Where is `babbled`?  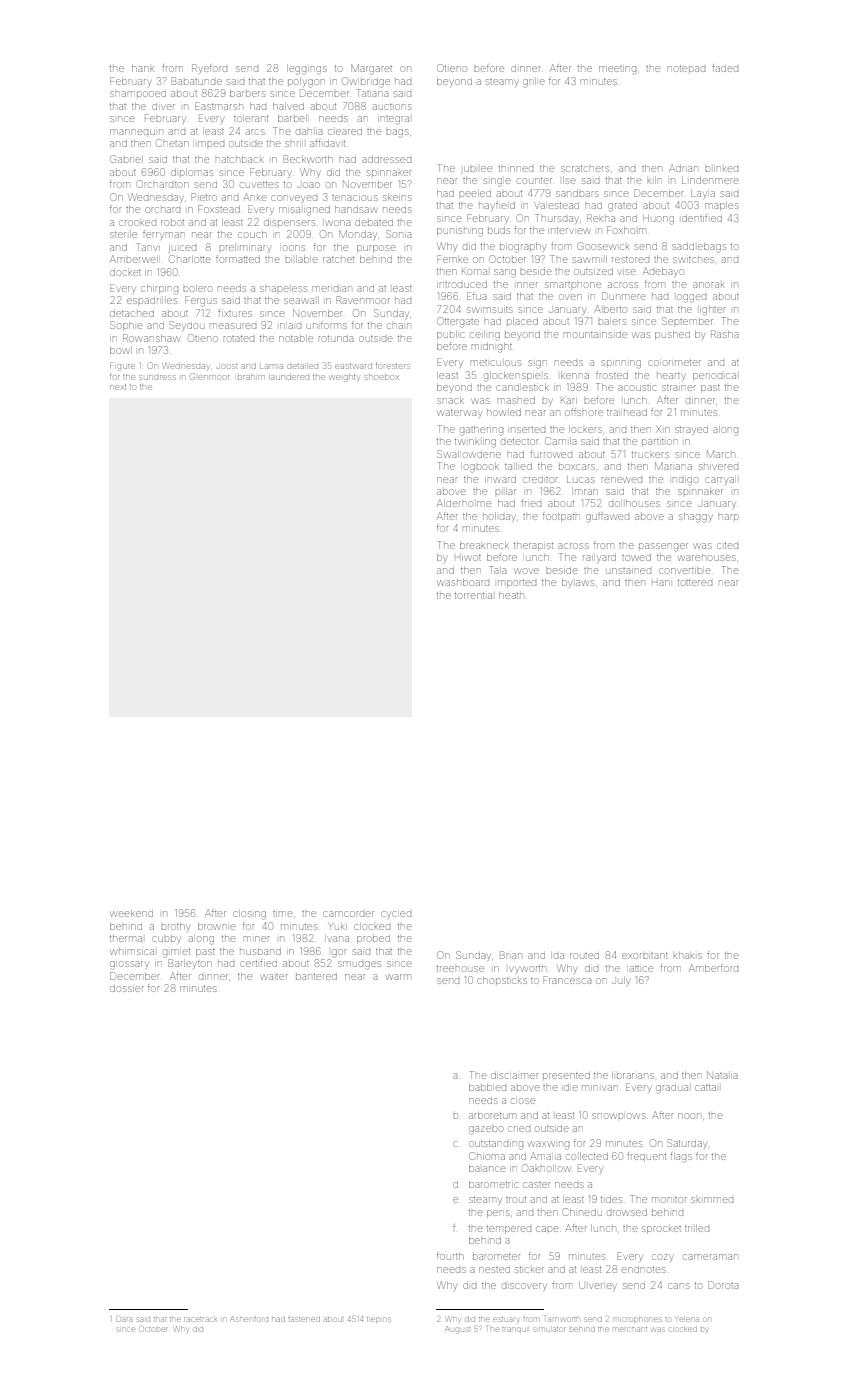
babbled is located at coordinates (487, 1087).
